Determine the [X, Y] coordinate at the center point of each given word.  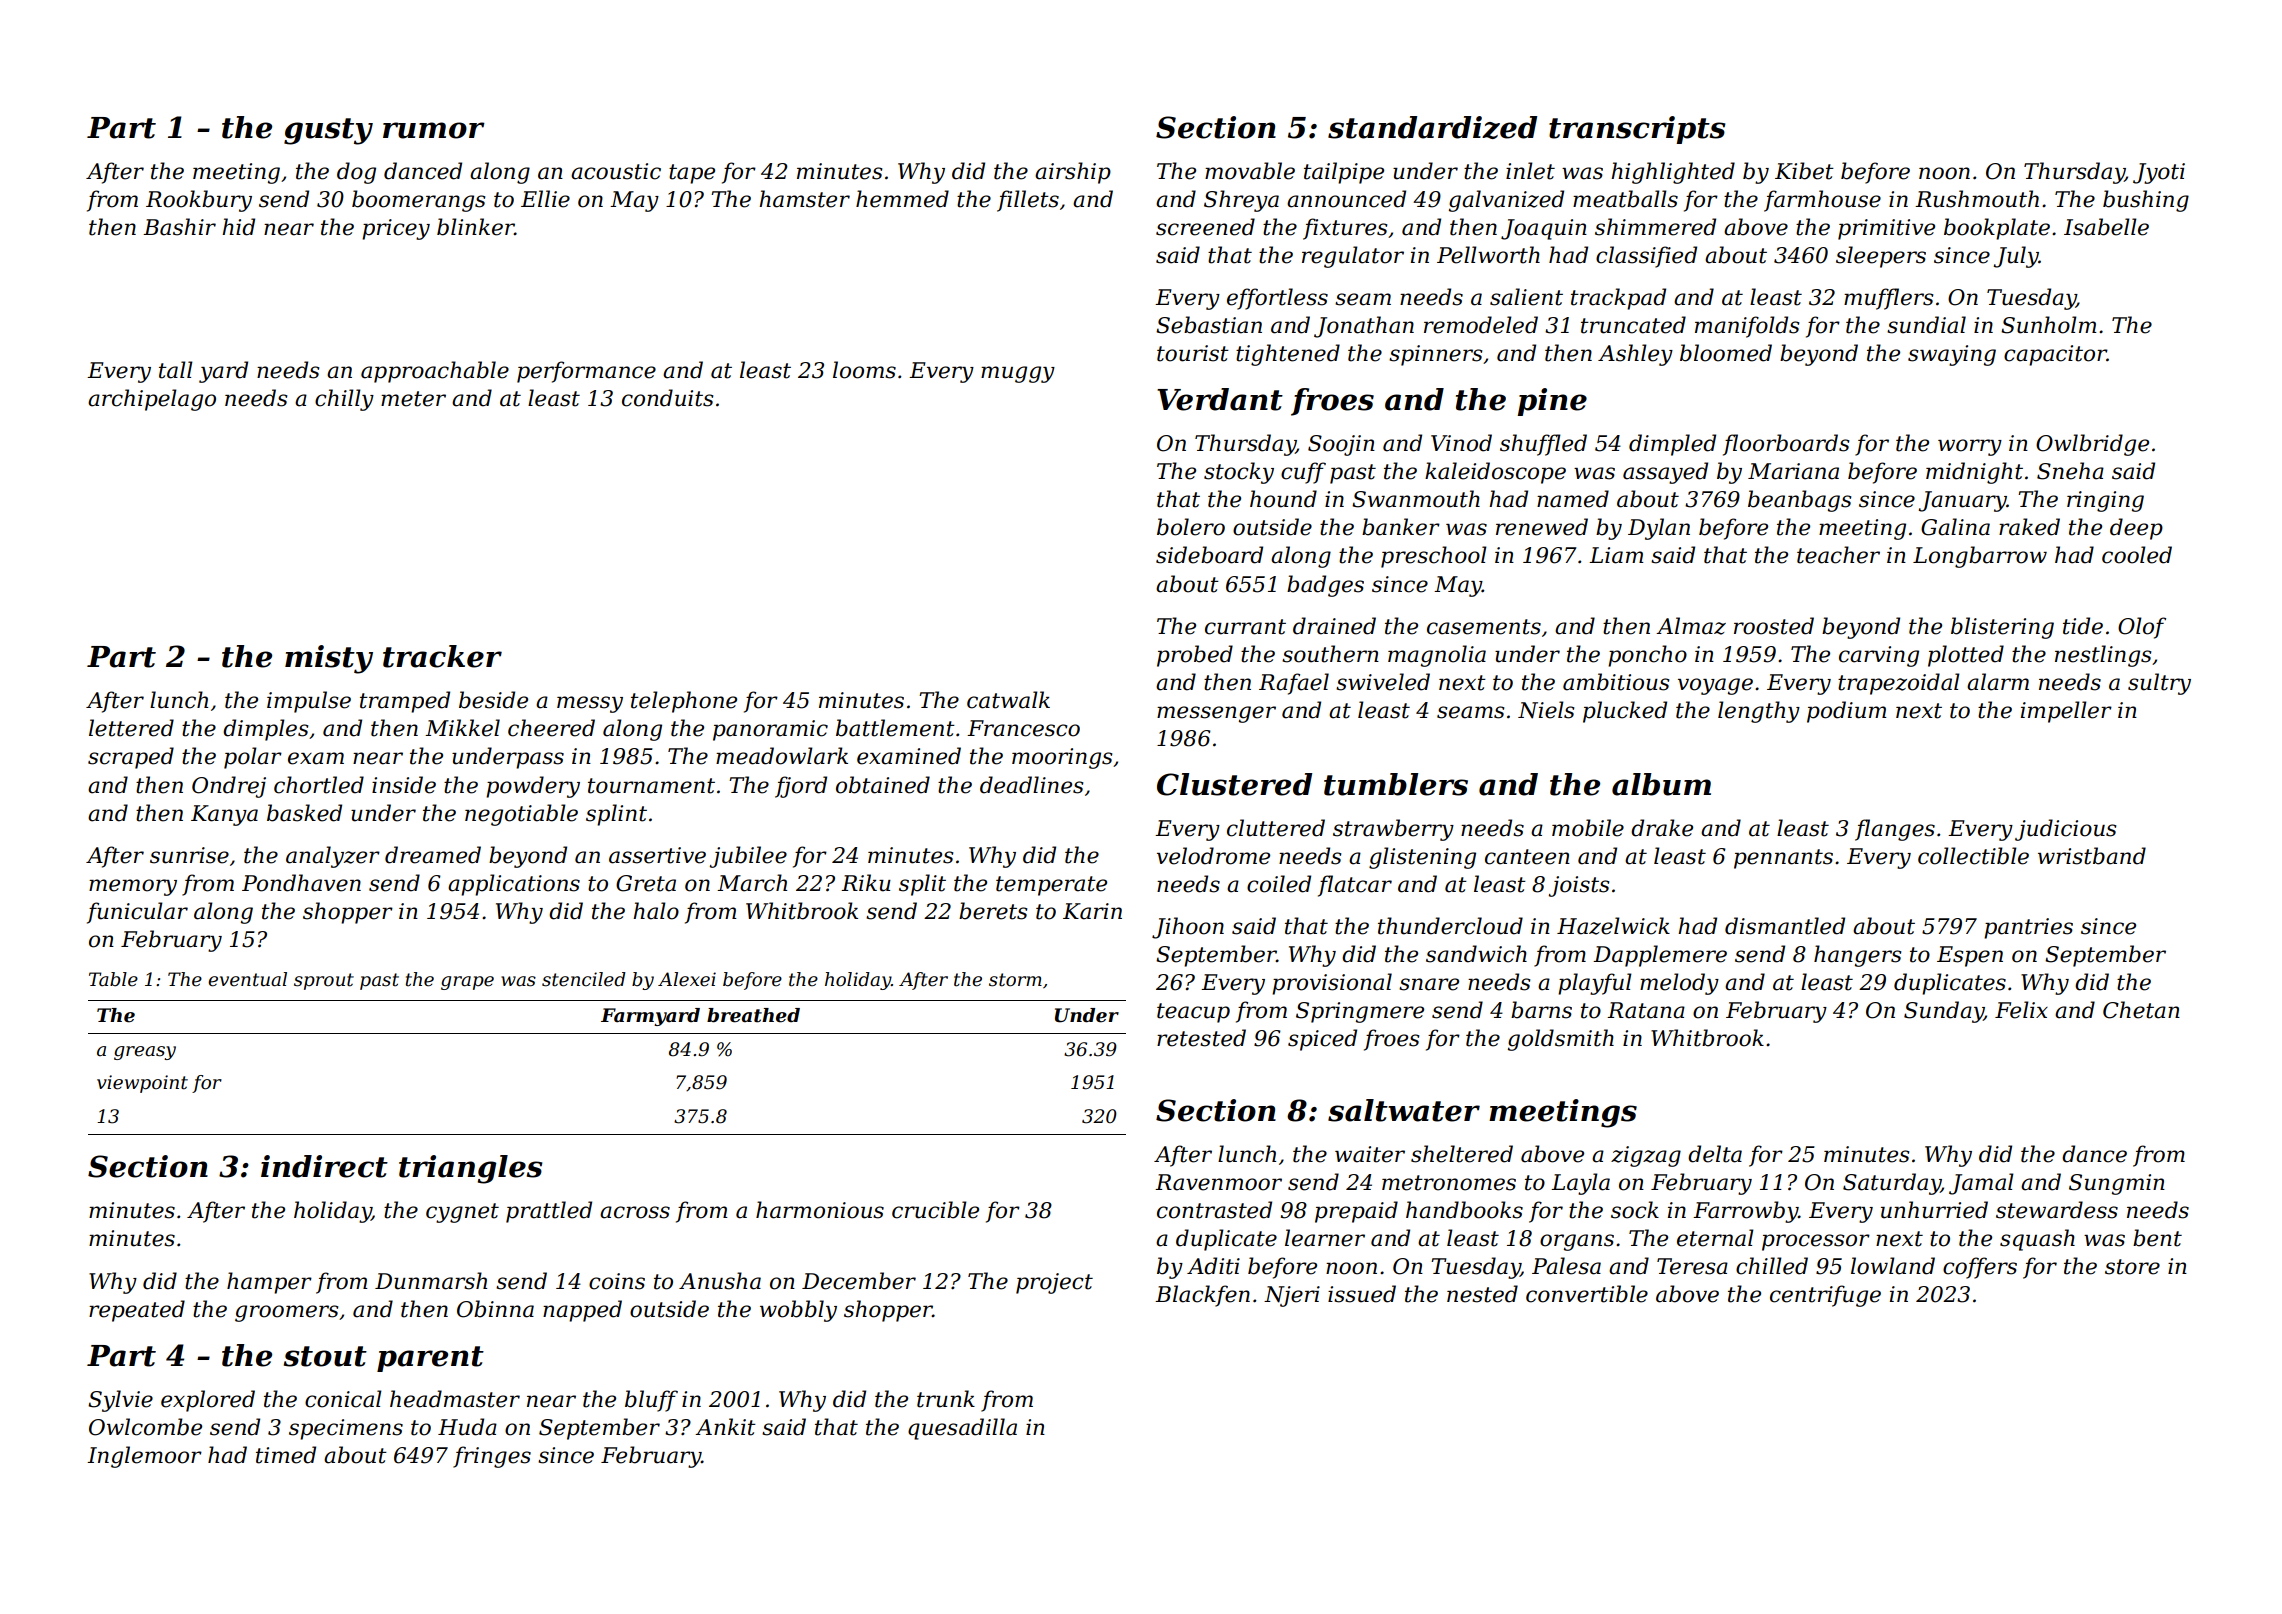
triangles [470, 1169]
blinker [476, 227]
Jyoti [2159, 173]
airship [1073, 173]
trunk [946, 1399]
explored [208, 1401]
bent [2157, 1238]
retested [1201, 1038]
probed [1195, 656]
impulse [309, 702]
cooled [2137, 555]
